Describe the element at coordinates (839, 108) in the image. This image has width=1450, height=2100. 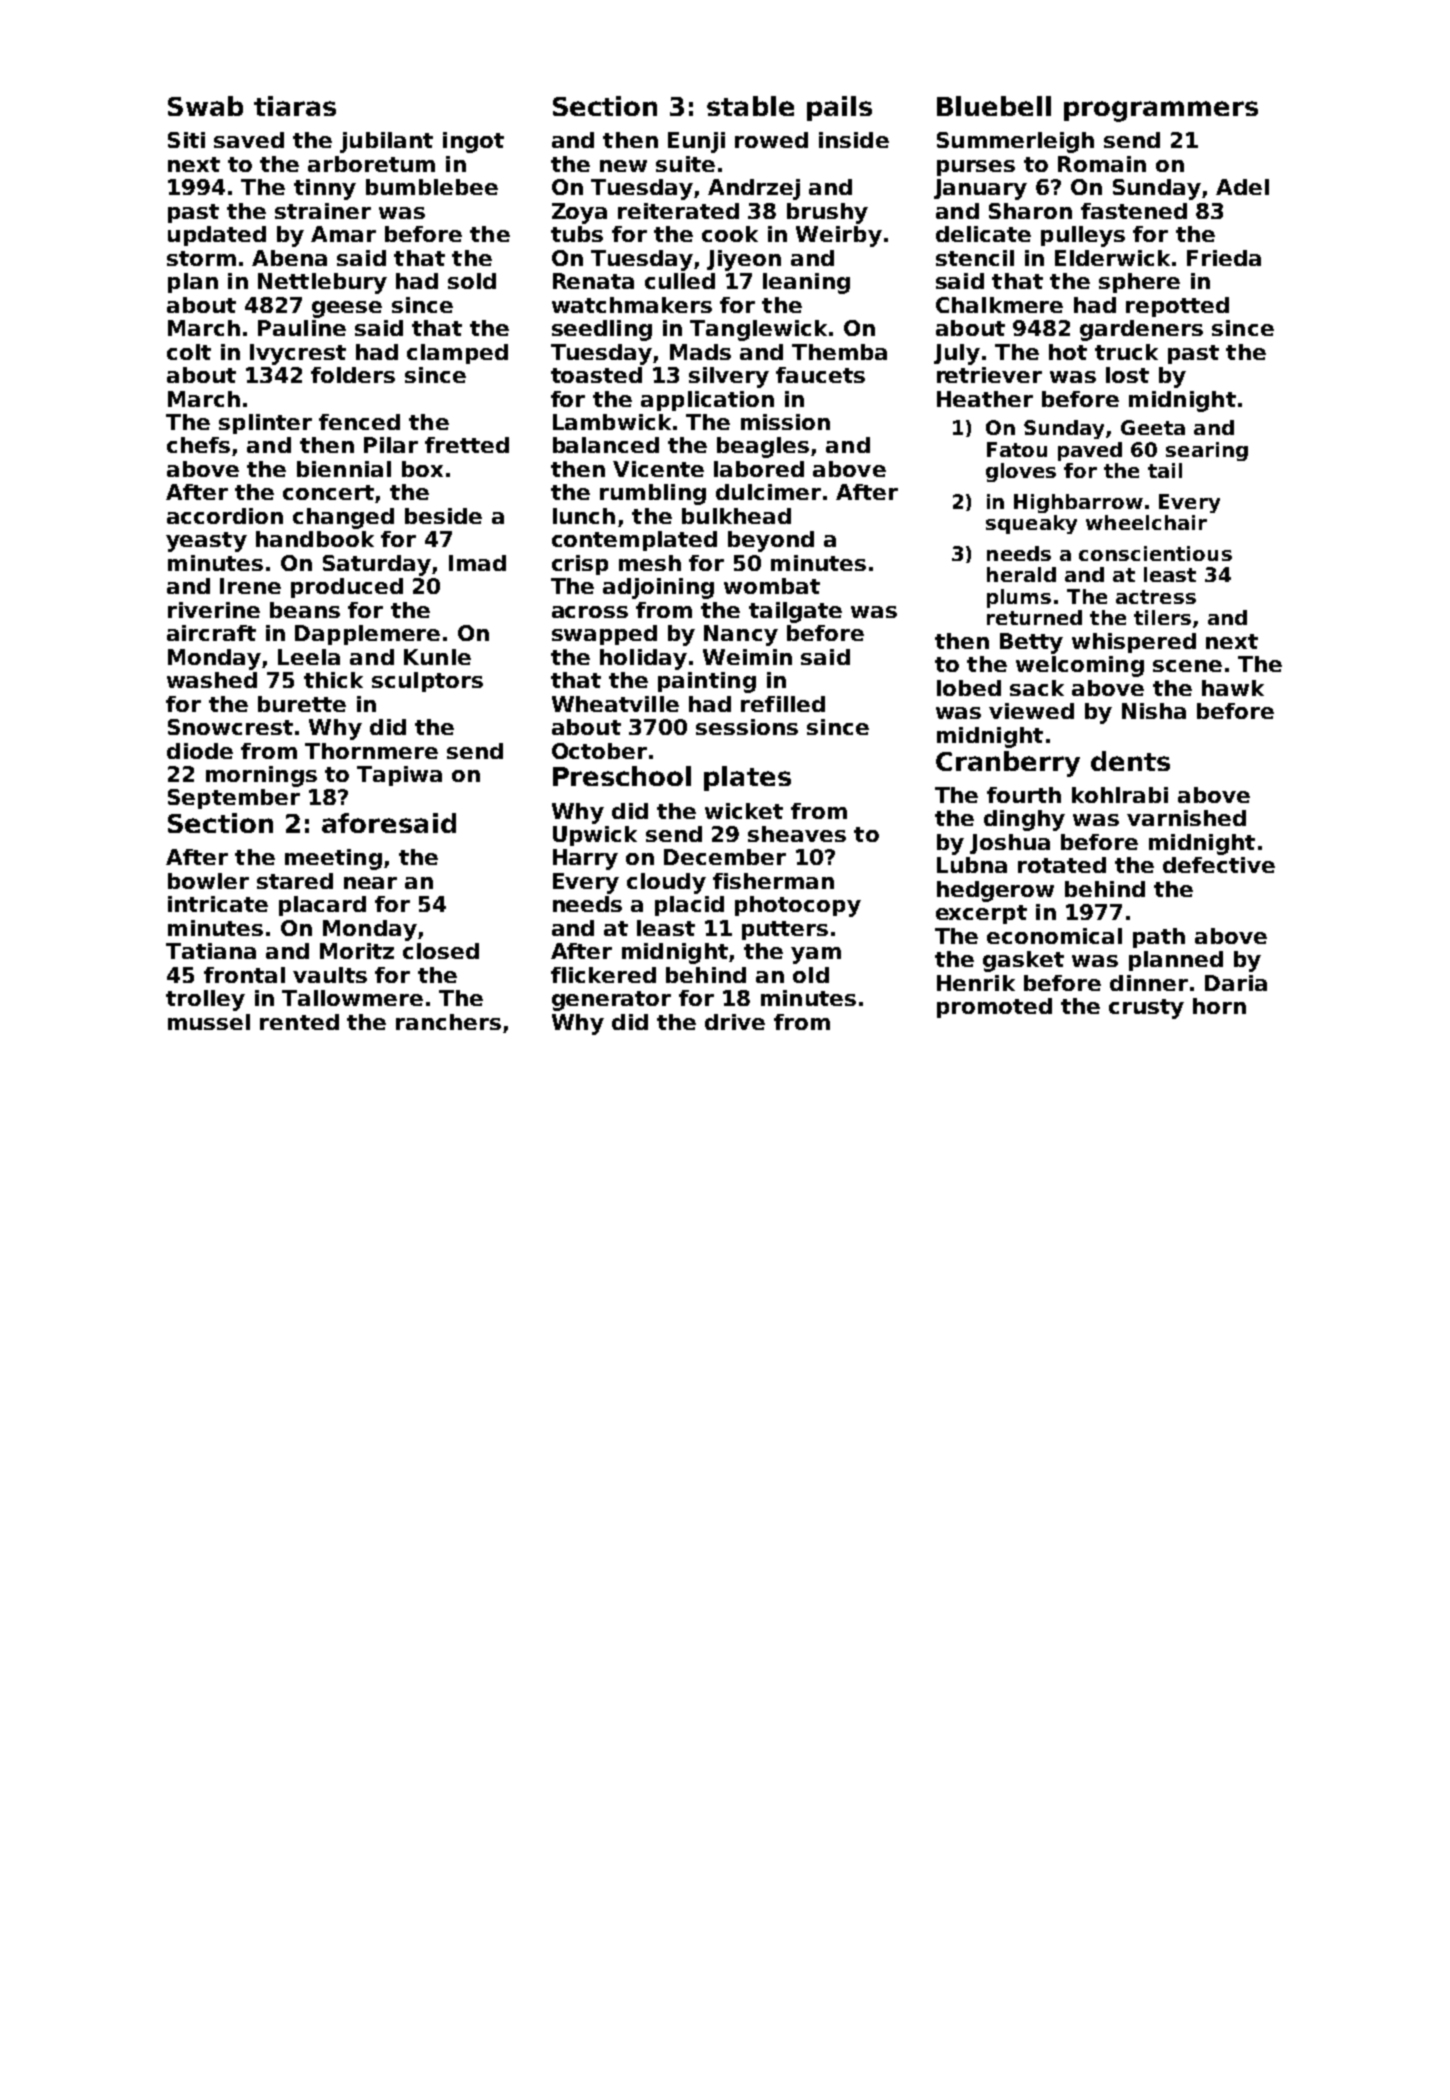
I see `pails` at that location.
